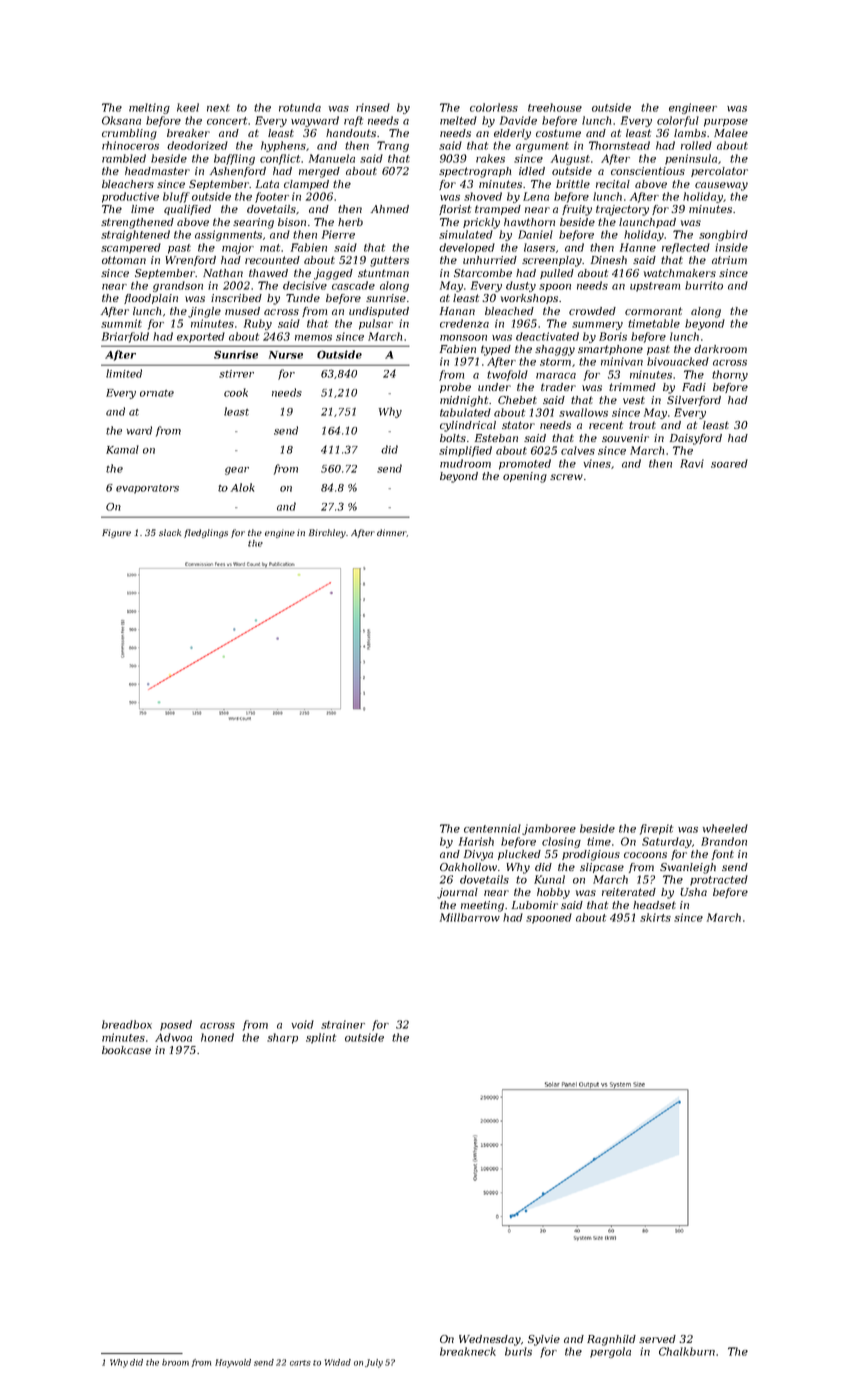 This page has height=1400, width=849. Describe the element at coordinates (476, 841) in the page. I see `Harish` at that location.
